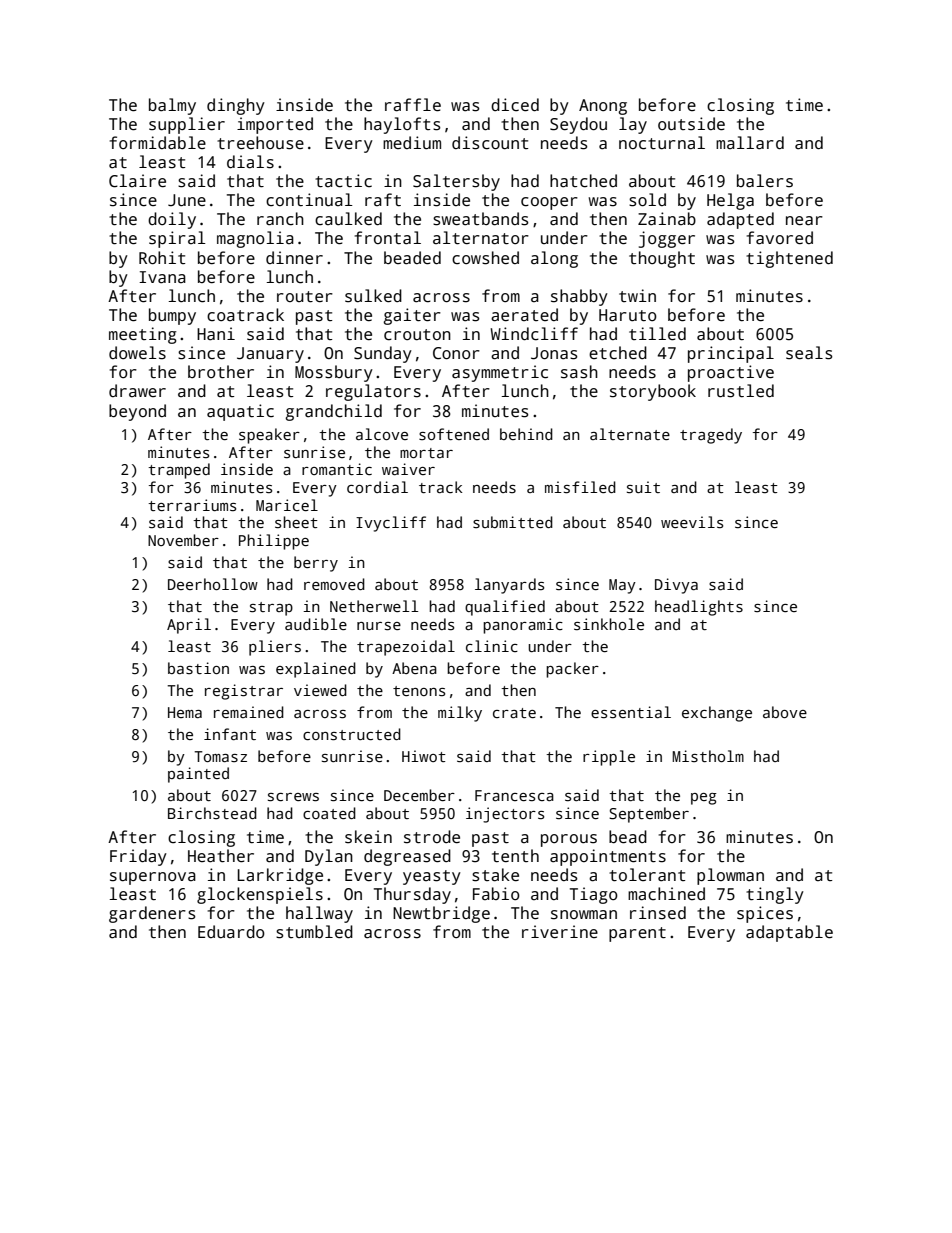 The height and width of the screenshot is (1233, 952). What do you see at coordinates (152, 914) in the screenshot?
I see `gardeners` at bounding box center [152, 914].
